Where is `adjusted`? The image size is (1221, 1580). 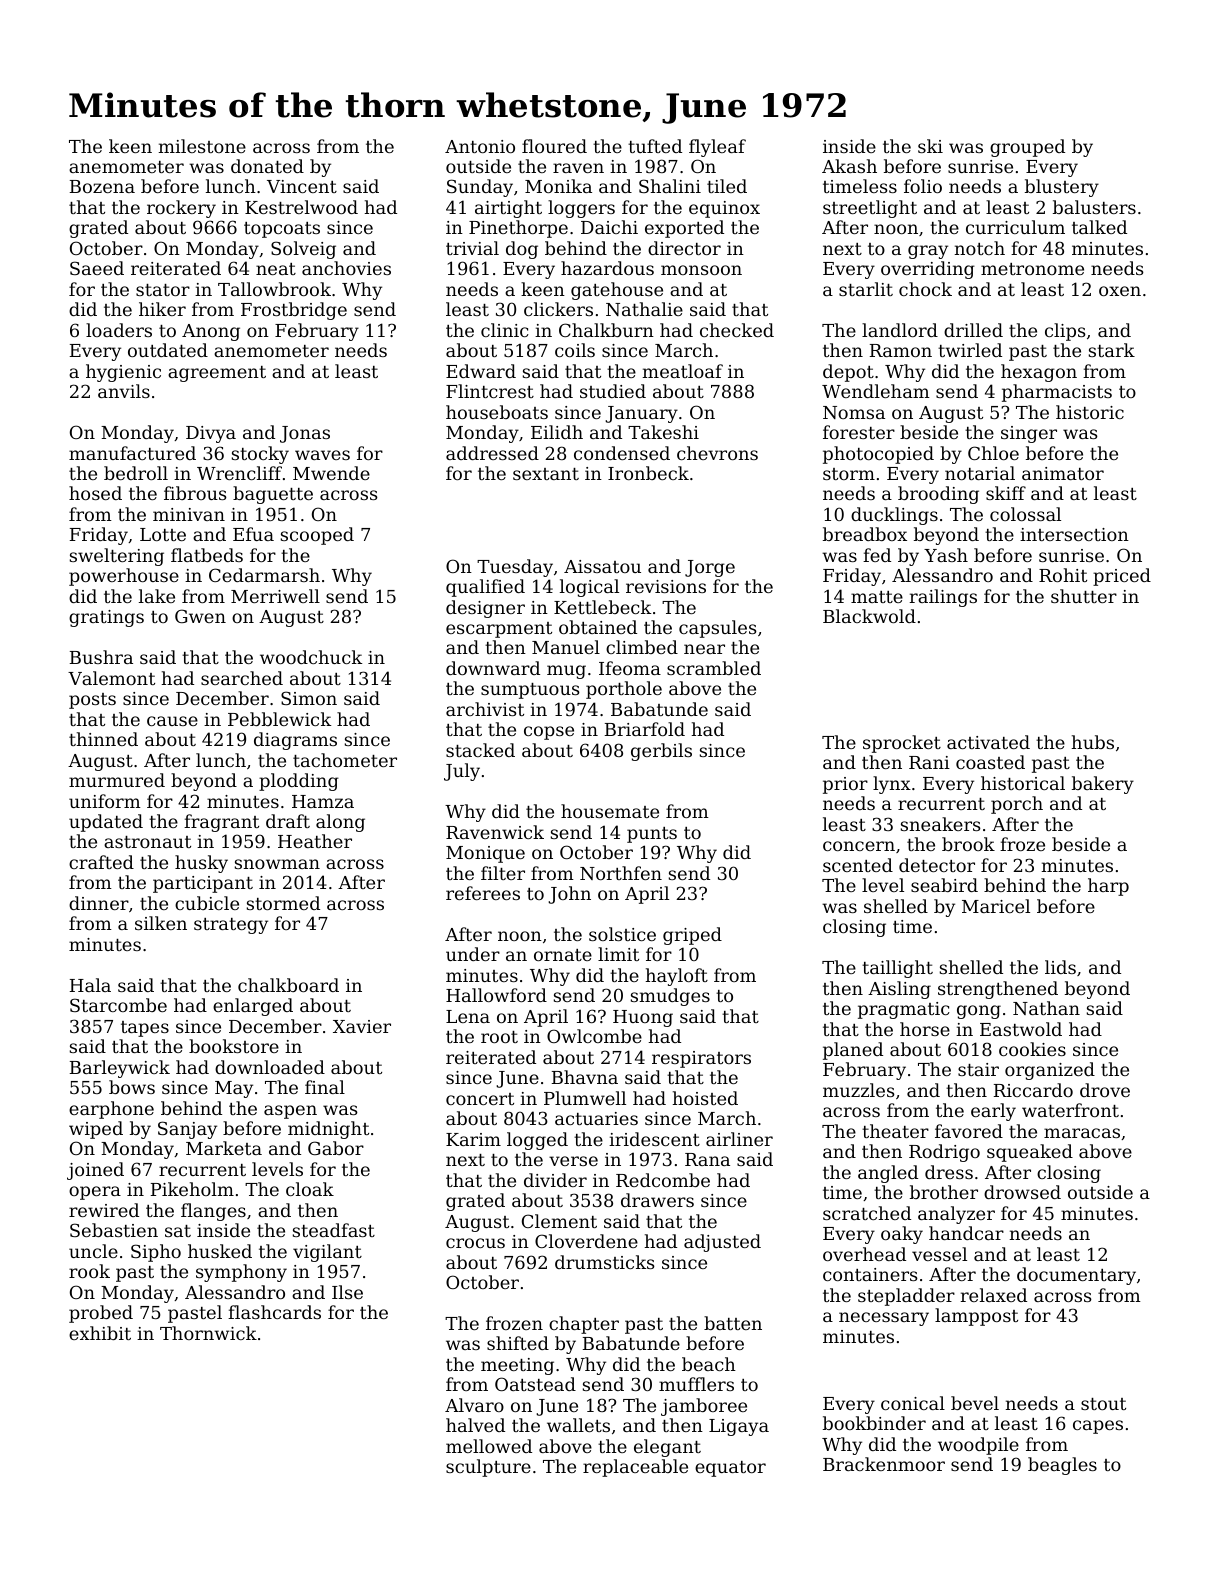 adjusted is located at coordinates (722, 1243).
